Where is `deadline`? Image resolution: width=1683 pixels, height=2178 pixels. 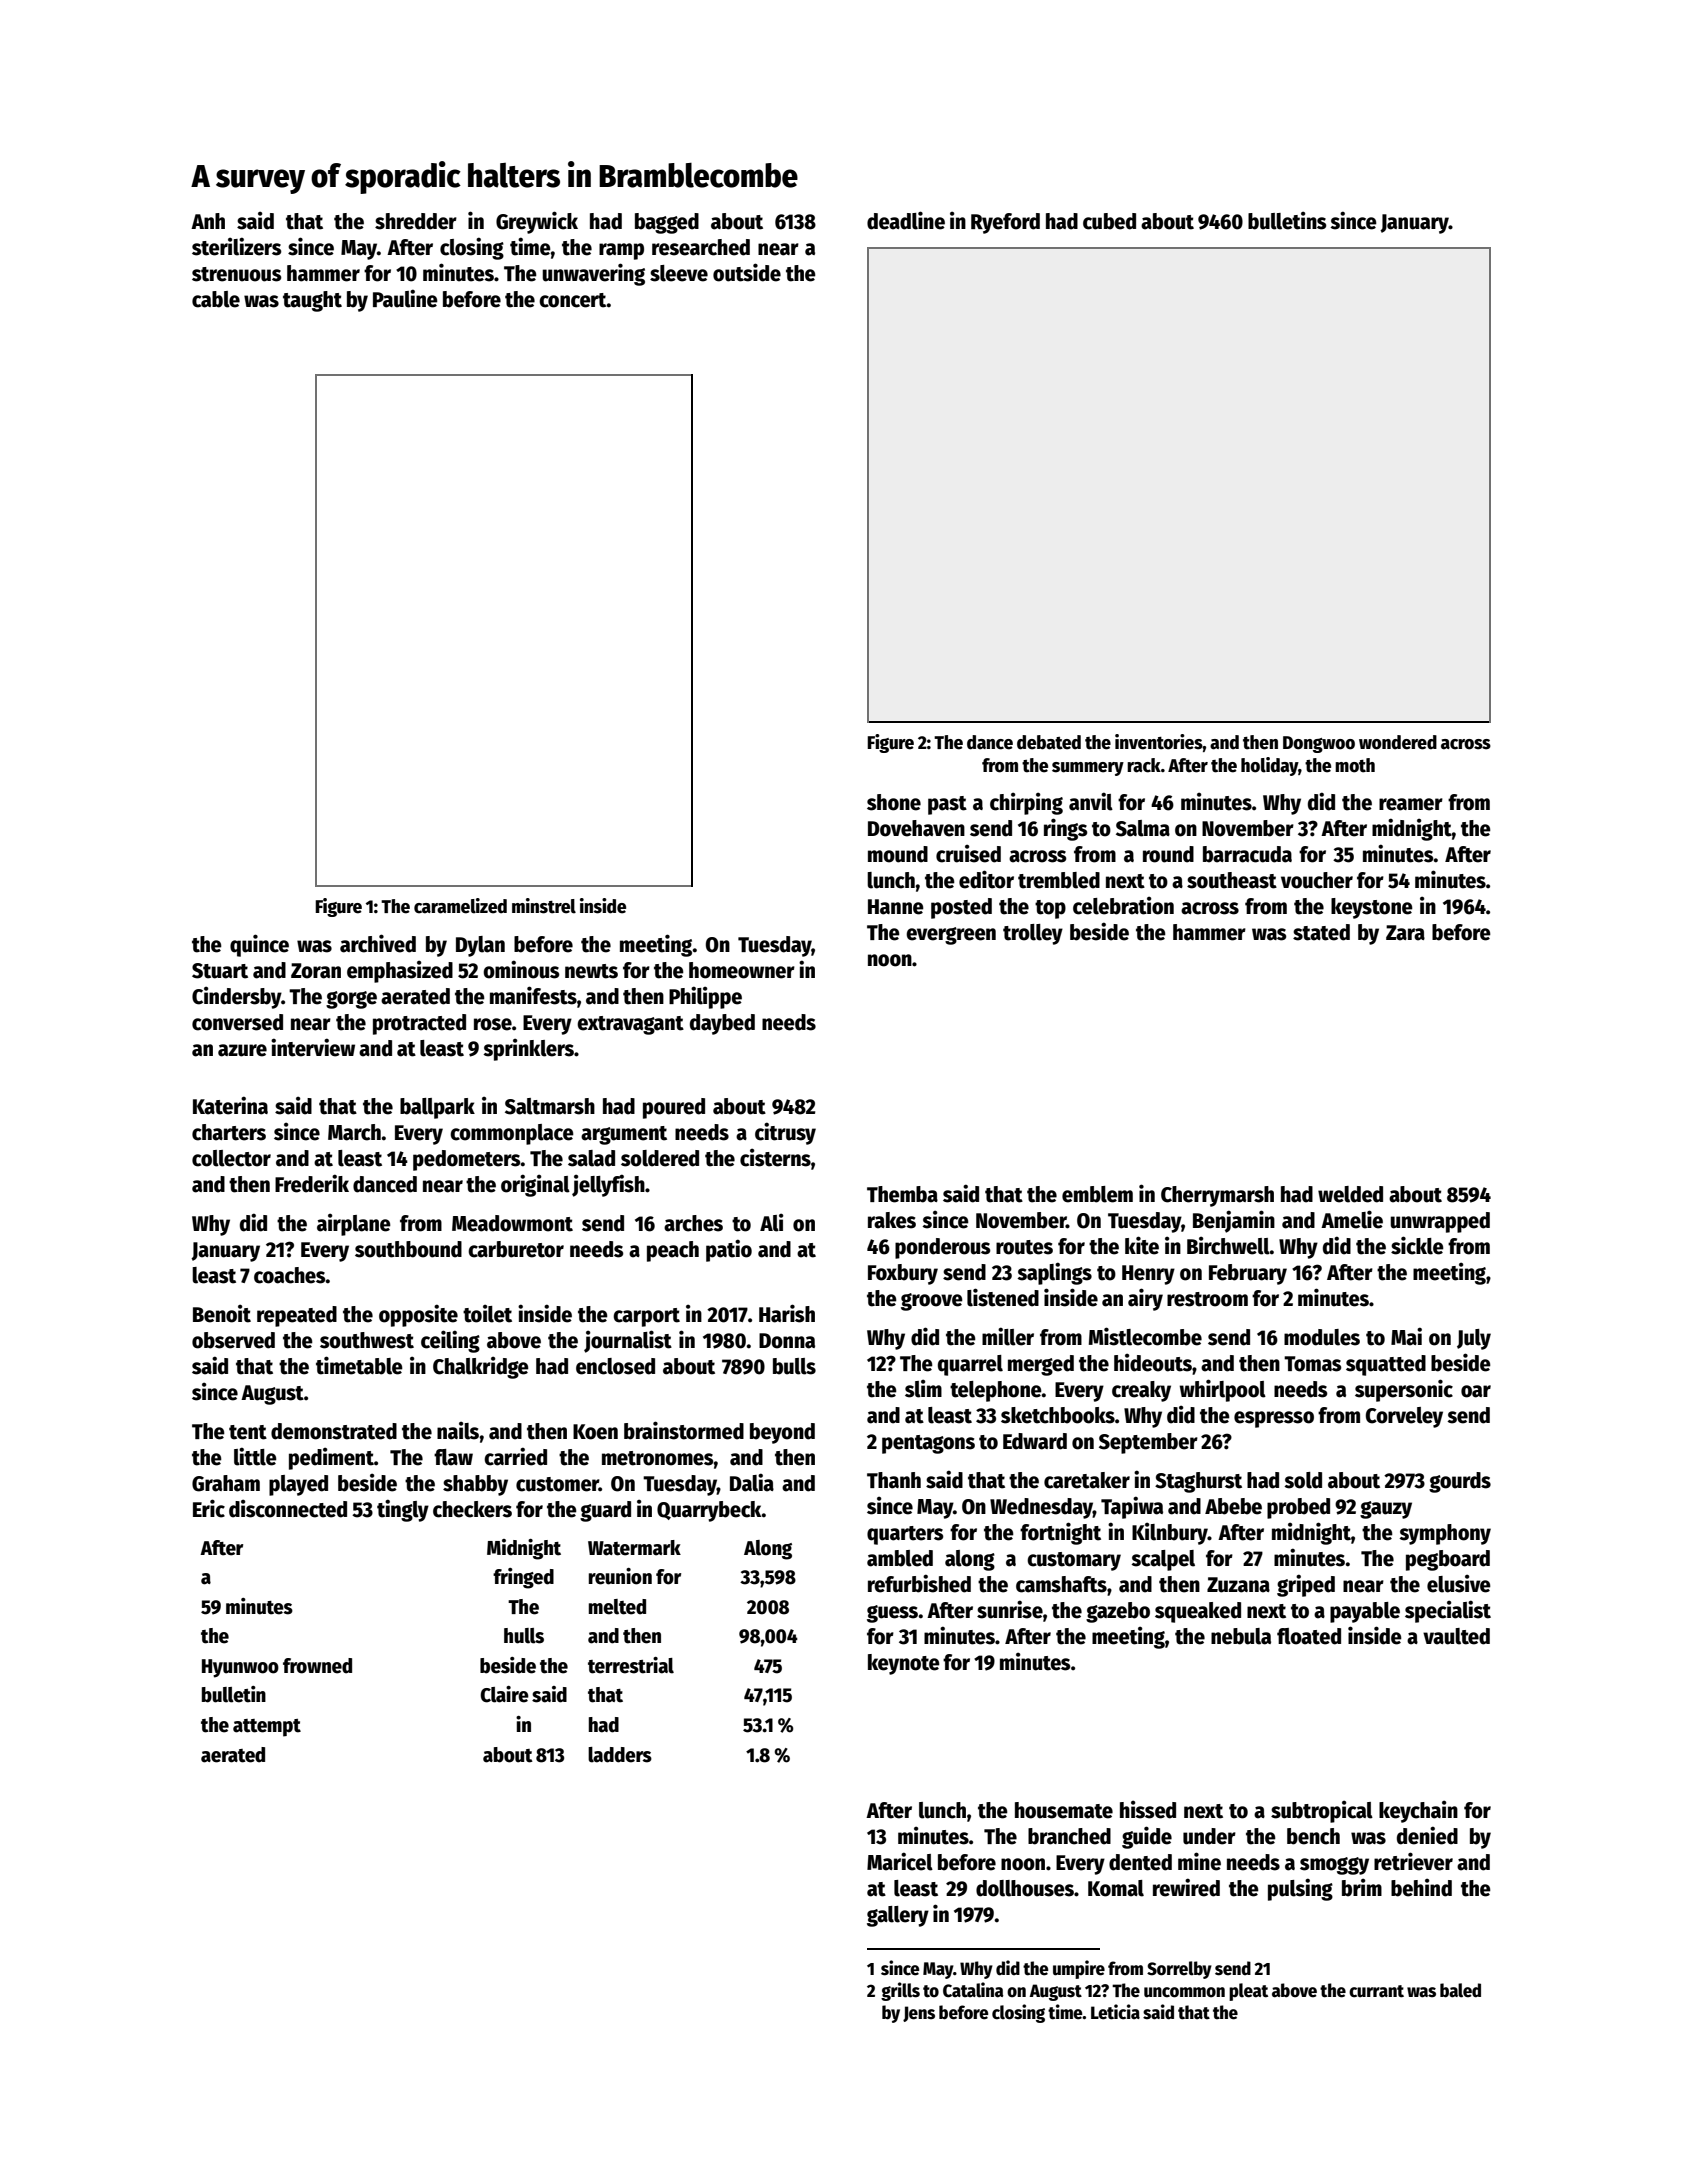 deadline is located at coordinates (906, 220).
